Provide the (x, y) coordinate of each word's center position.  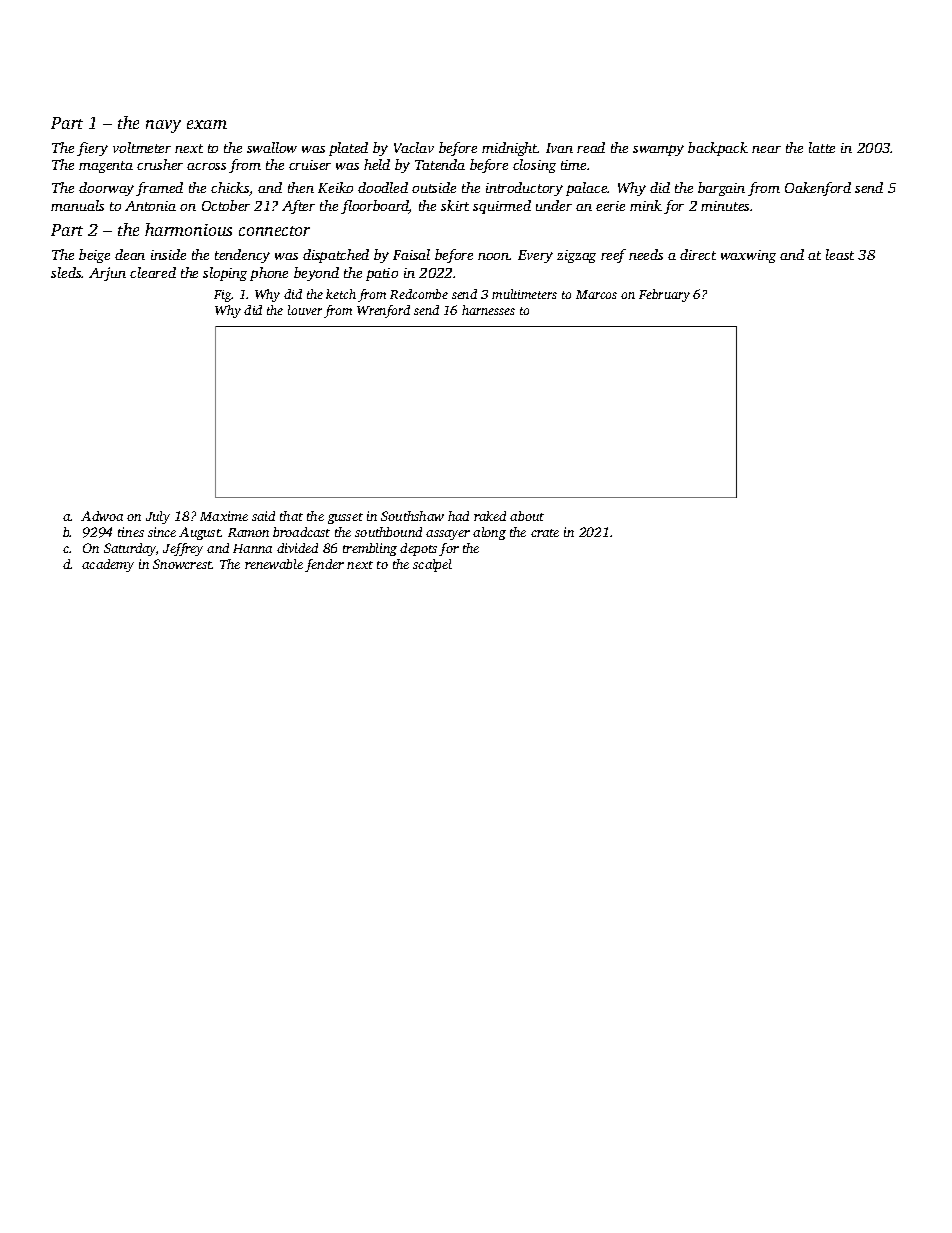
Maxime (224, 516)
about (527, 516)
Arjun (107, 274)
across (206, 166)
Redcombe (419, 294)
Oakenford (818, 189)
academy (108, 565)
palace (587, 189)
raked (490, 516)
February (664, 295)
